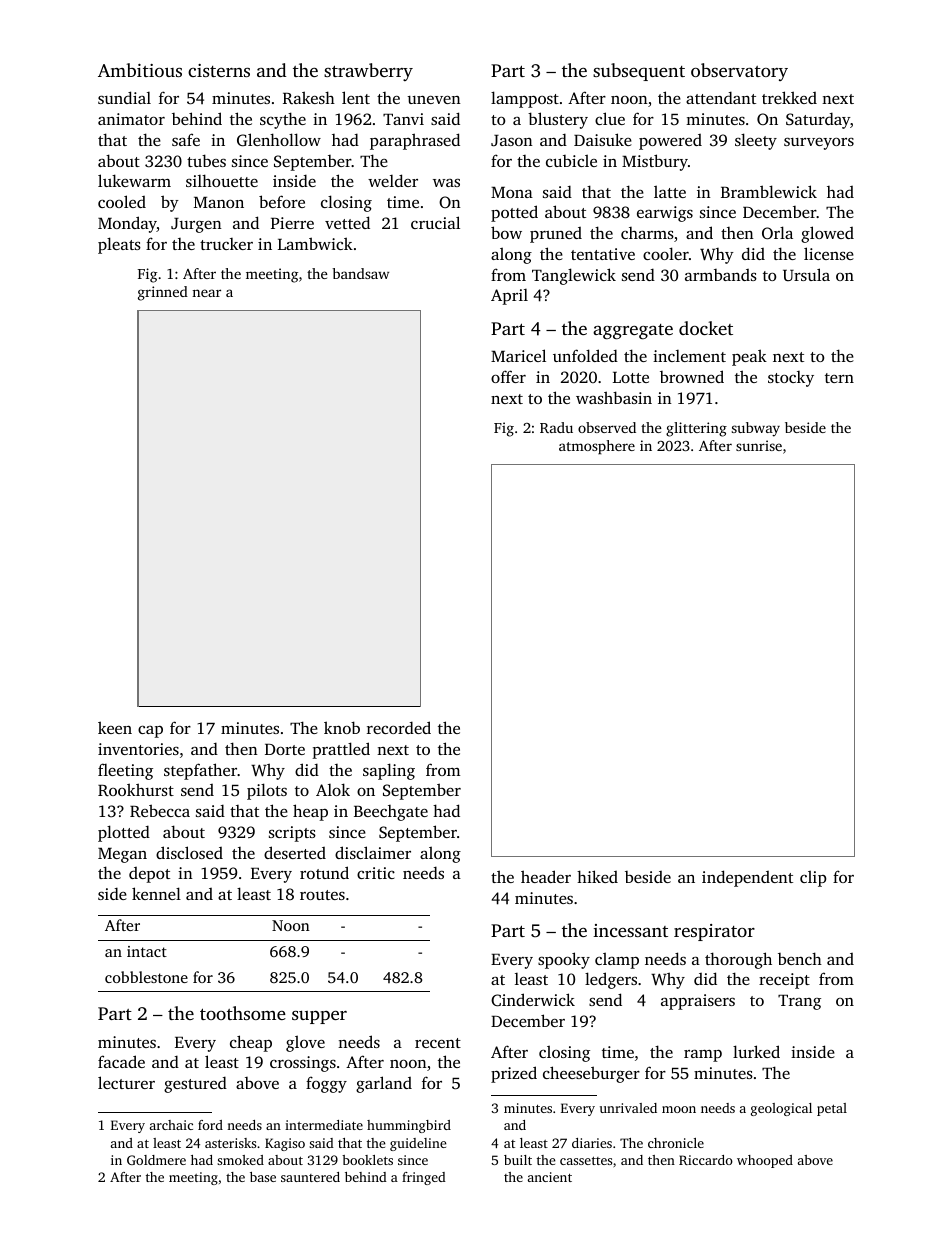 Image resolution: width=952 pixels, height=1233 pixels. I want to click on Ambitious, so click(140, 70).
